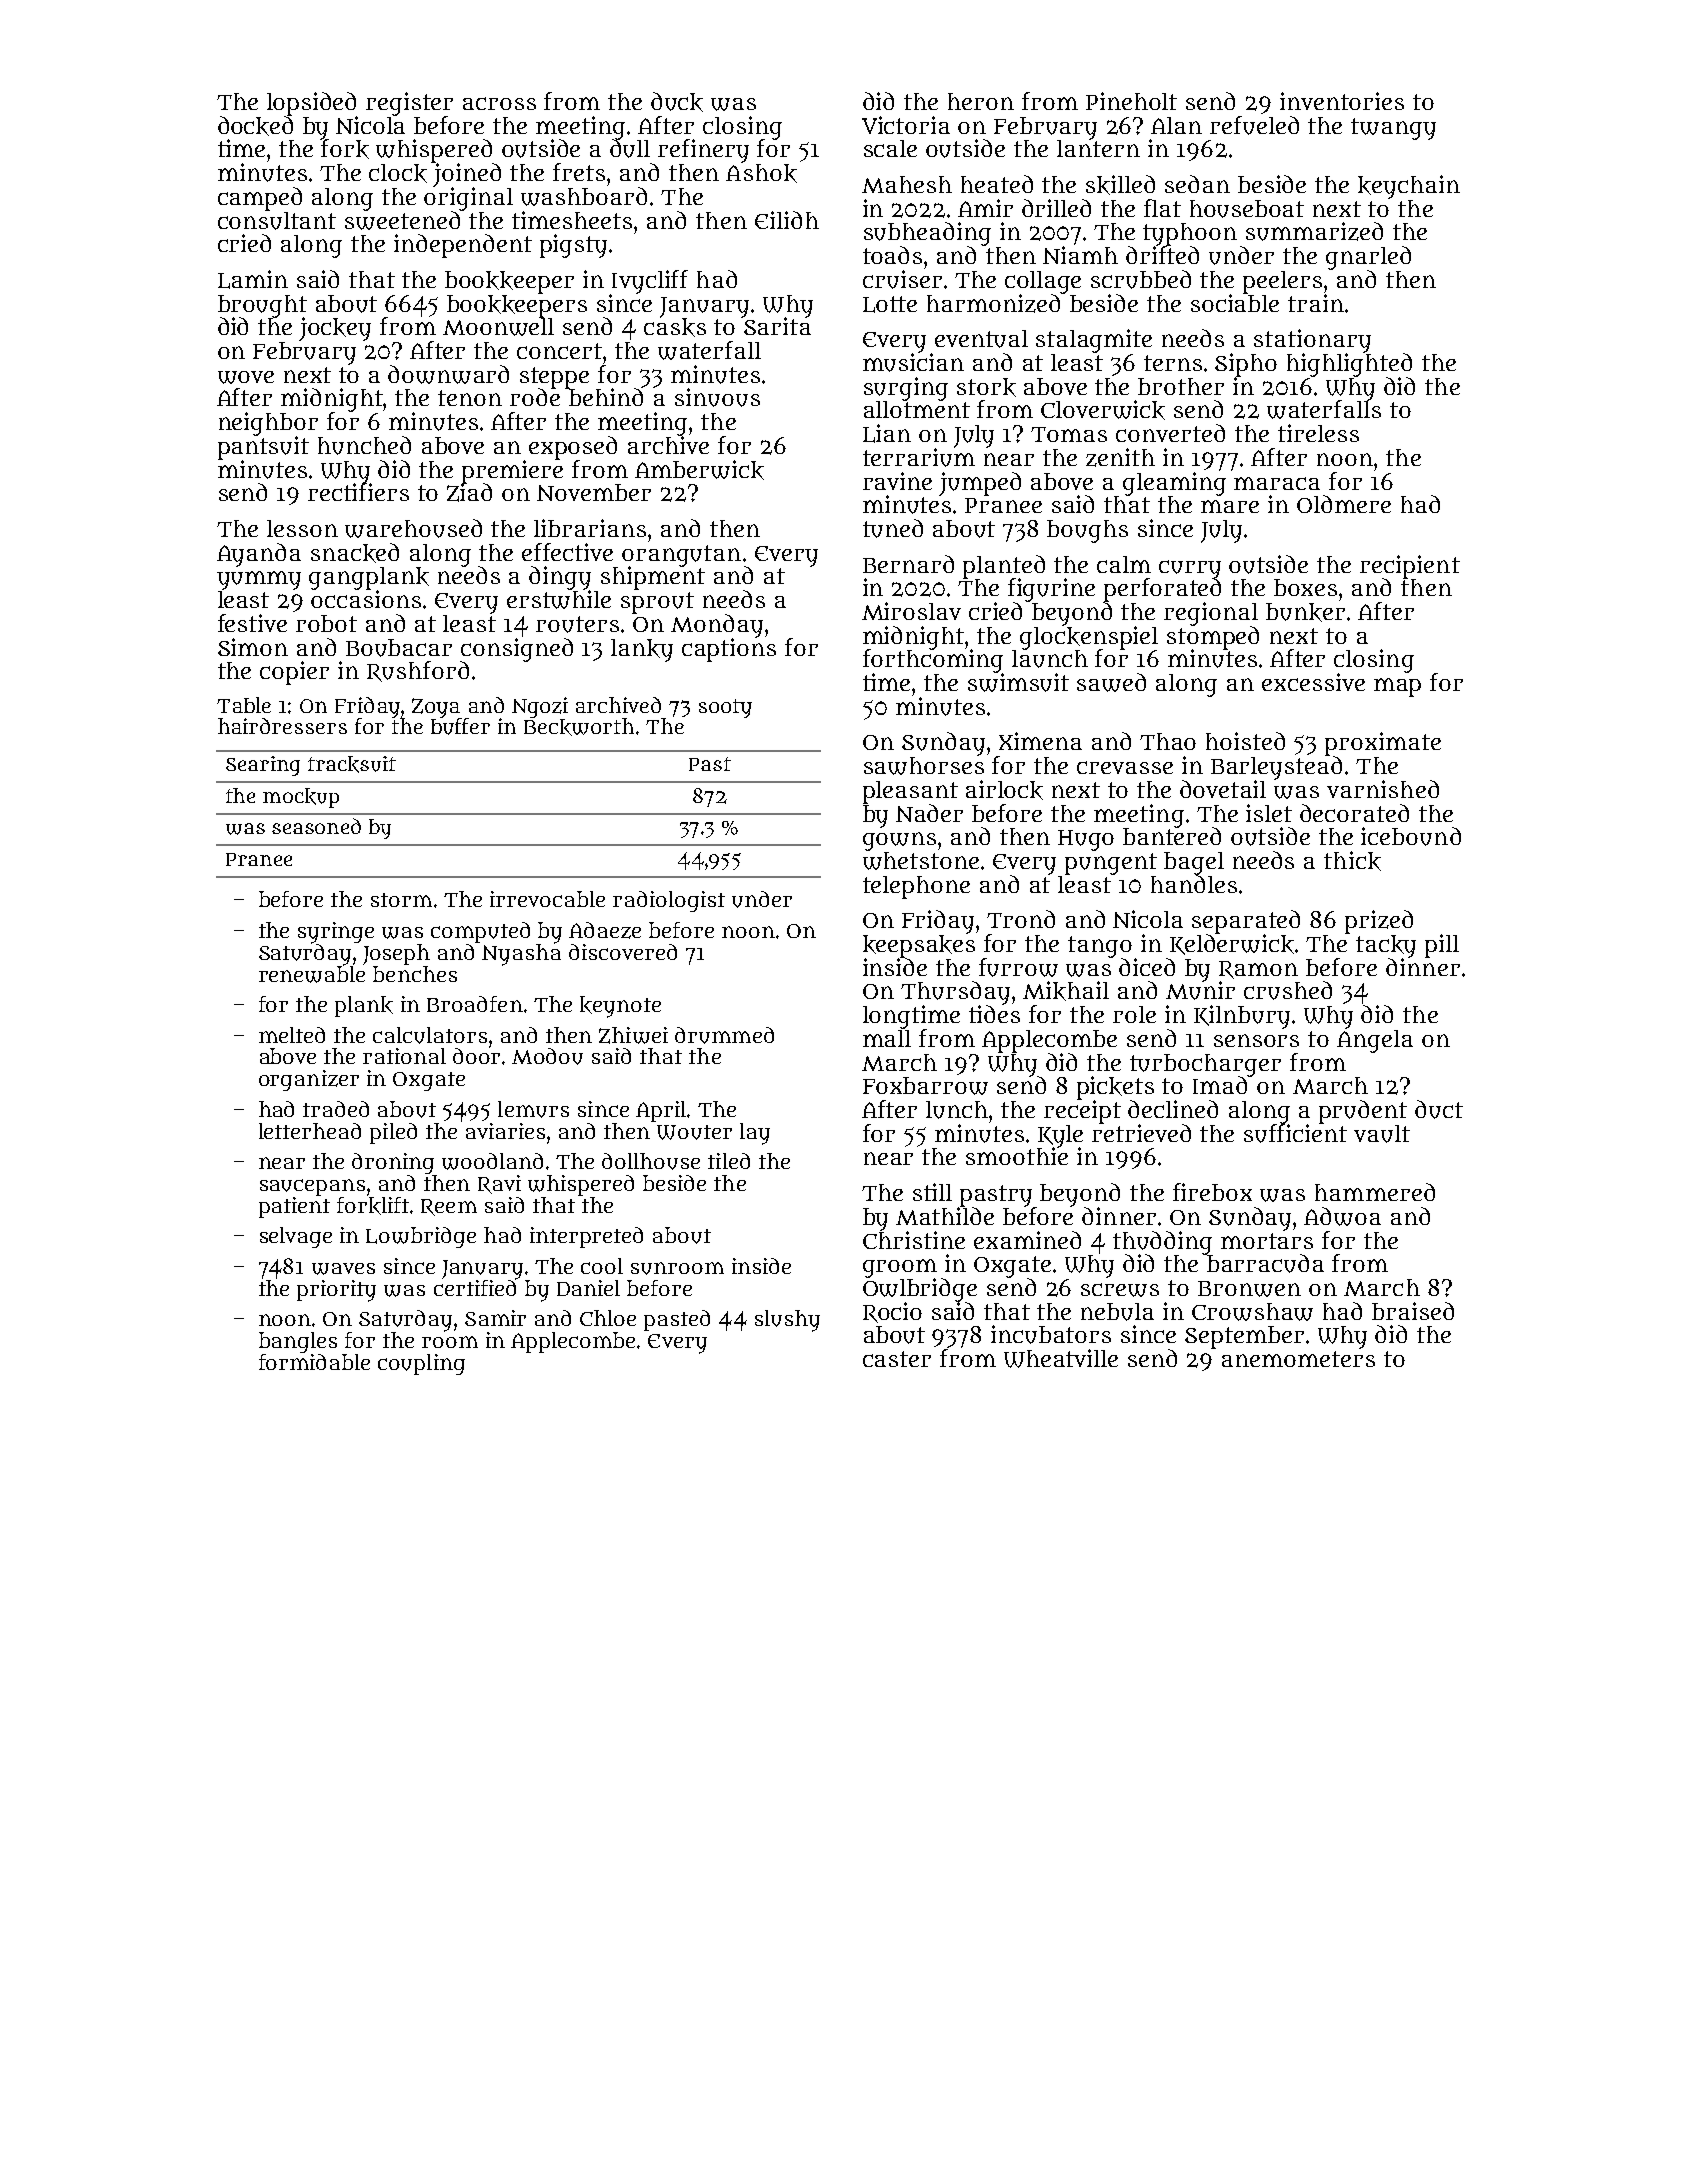 The image size is (1683, 2178). What do you see at coordinates (1375, 1192) in the screenshot?
I see `hammered` at bounding box center [1375, 1192].
